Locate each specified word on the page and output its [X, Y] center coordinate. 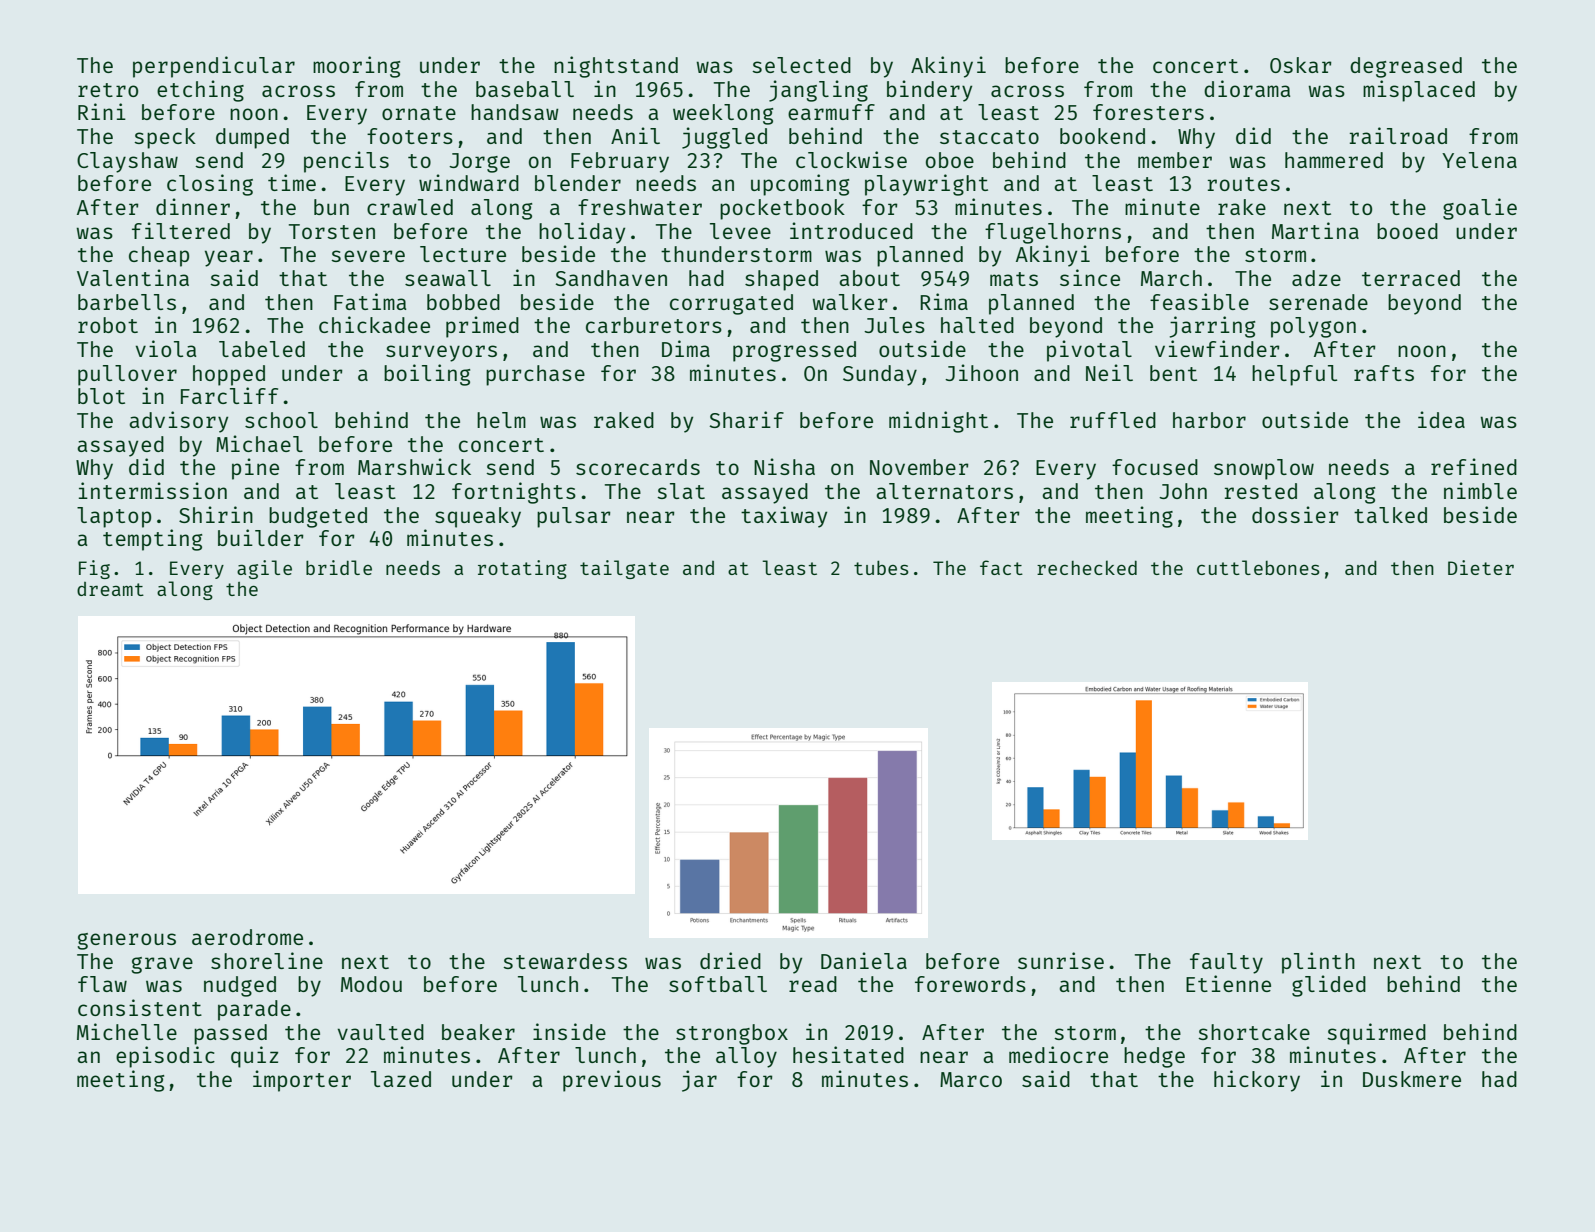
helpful [1294, 375]
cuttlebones [1258, 567]
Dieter [1481, 567]
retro [108, 90]
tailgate [624, 569]
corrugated [731, 304]
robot [108, 325]
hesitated [848, 1054]
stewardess [565, 961]
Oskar [1301, 65]
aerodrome [247, 937]
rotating [522, 569]
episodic [165, 1057]
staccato [989, 137]
